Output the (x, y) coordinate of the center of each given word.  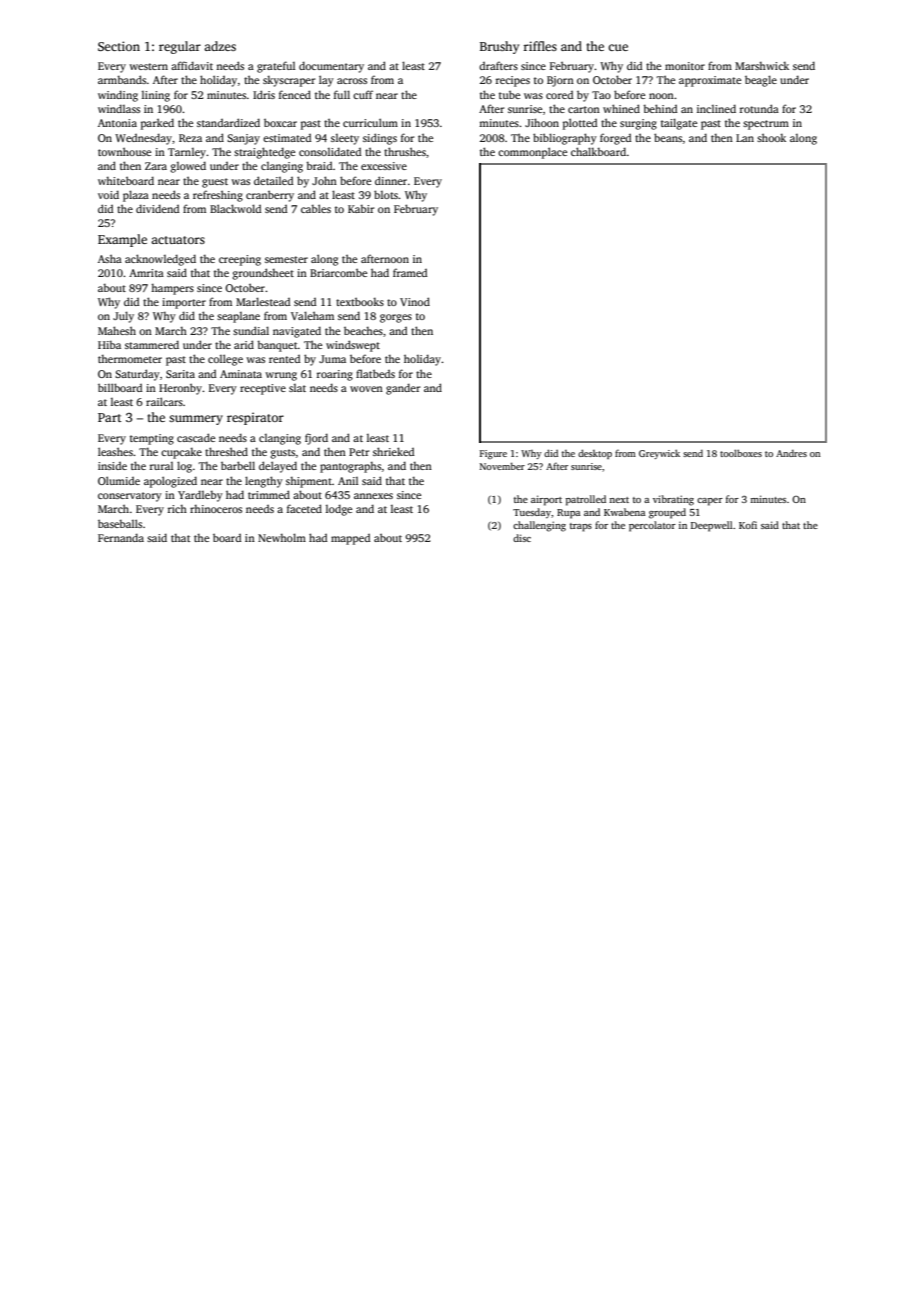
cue (618, 47)
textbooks (360, 301)
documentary (331, 67)
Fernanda (121, 537)
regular (180, 47)
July (123, 317)
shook (771, 137)
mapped (350, 539)
